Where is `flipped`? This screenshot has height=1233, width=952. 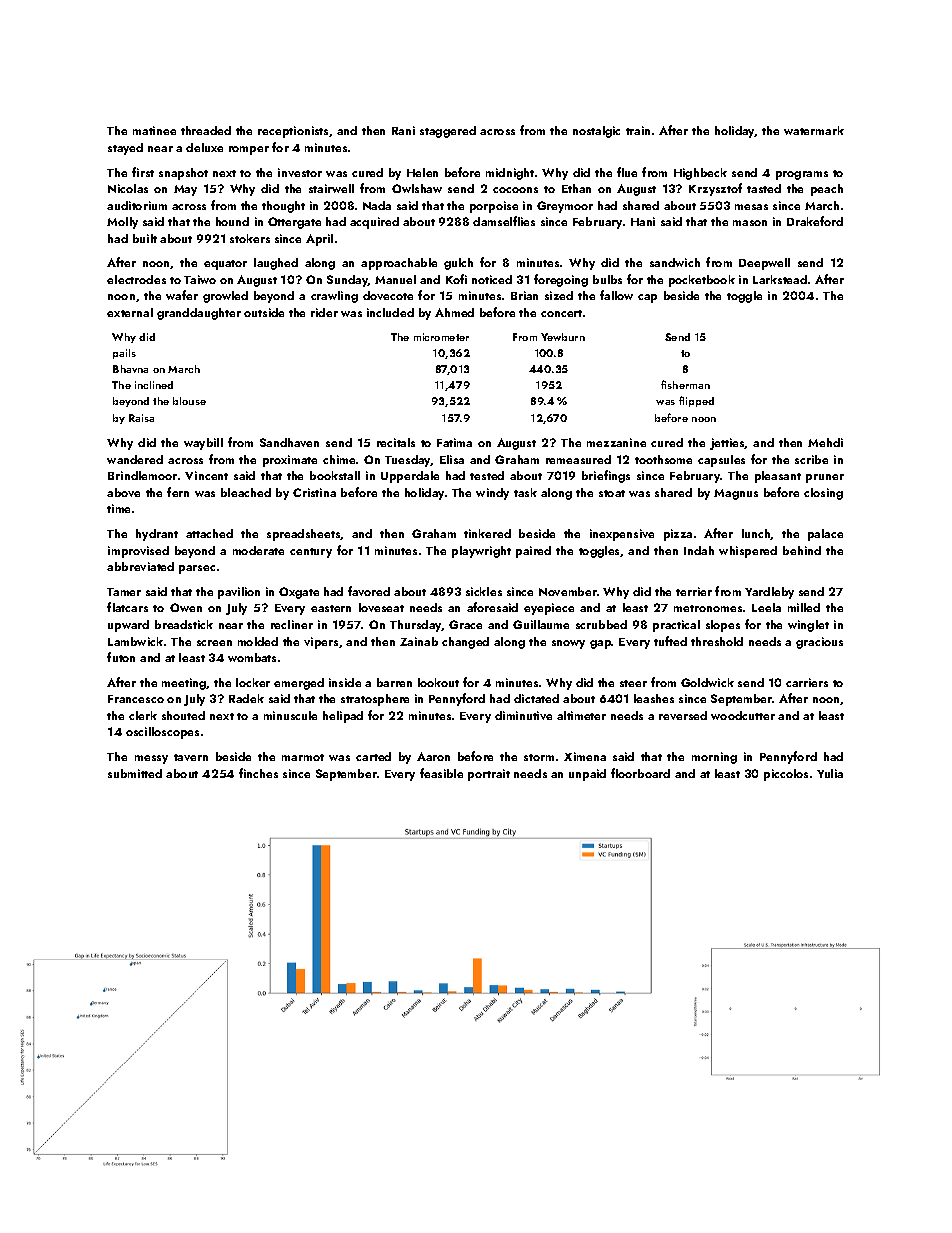
flipped is located at coordinates (696, 401).
